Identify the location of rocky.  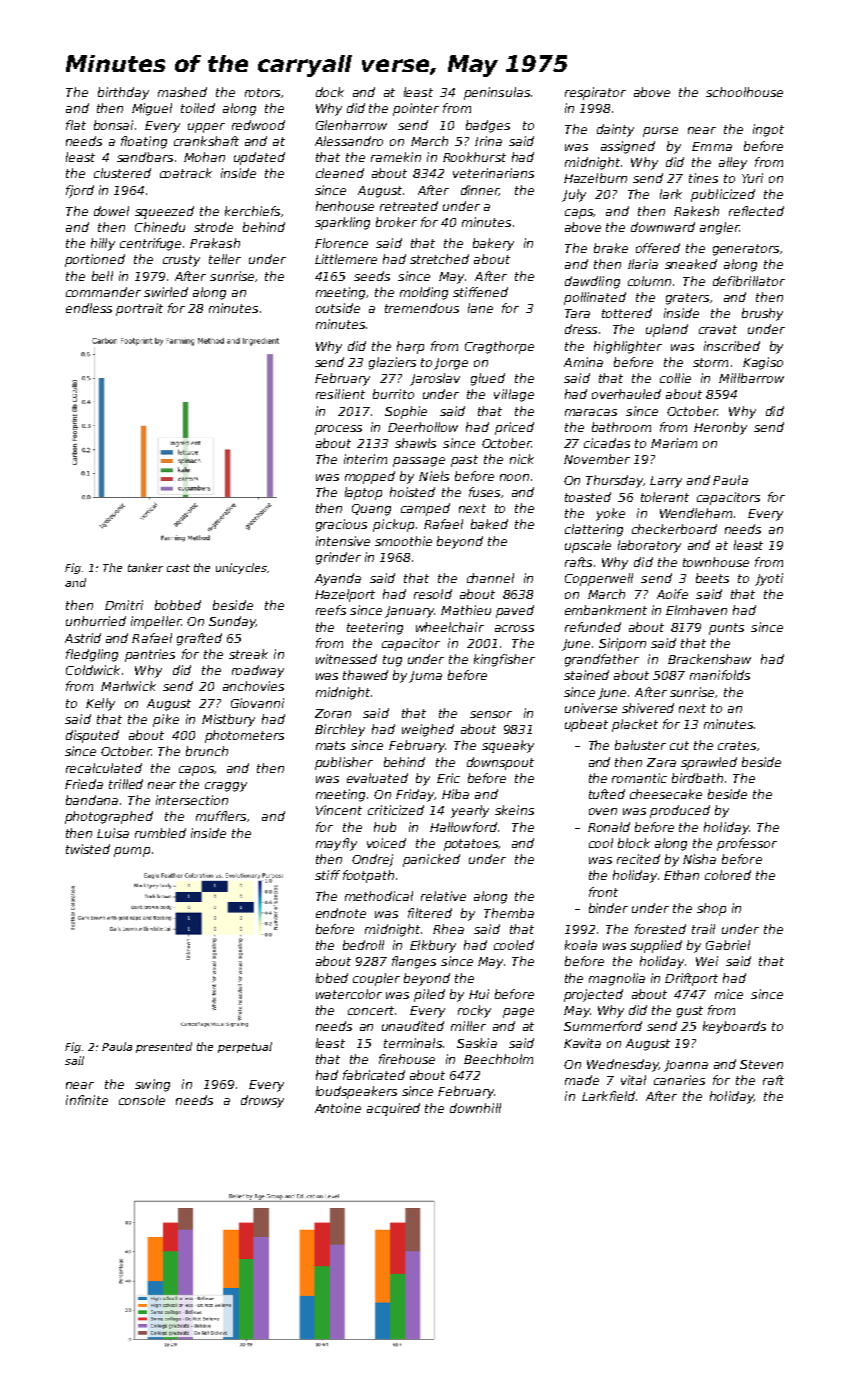
(474, 1011).
